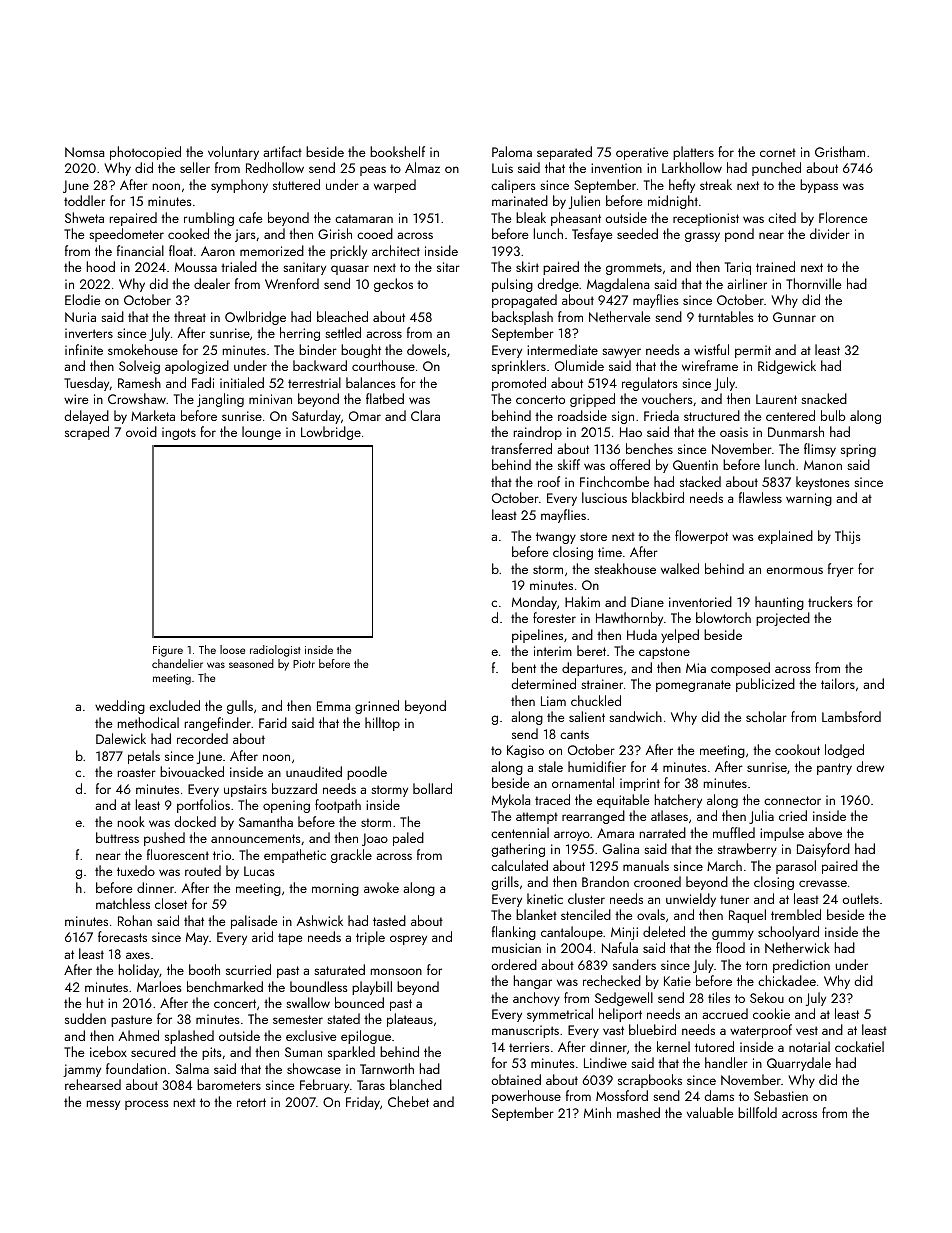 This image has height=1233, width=952. I want to click on punched, so click(776, 169).
